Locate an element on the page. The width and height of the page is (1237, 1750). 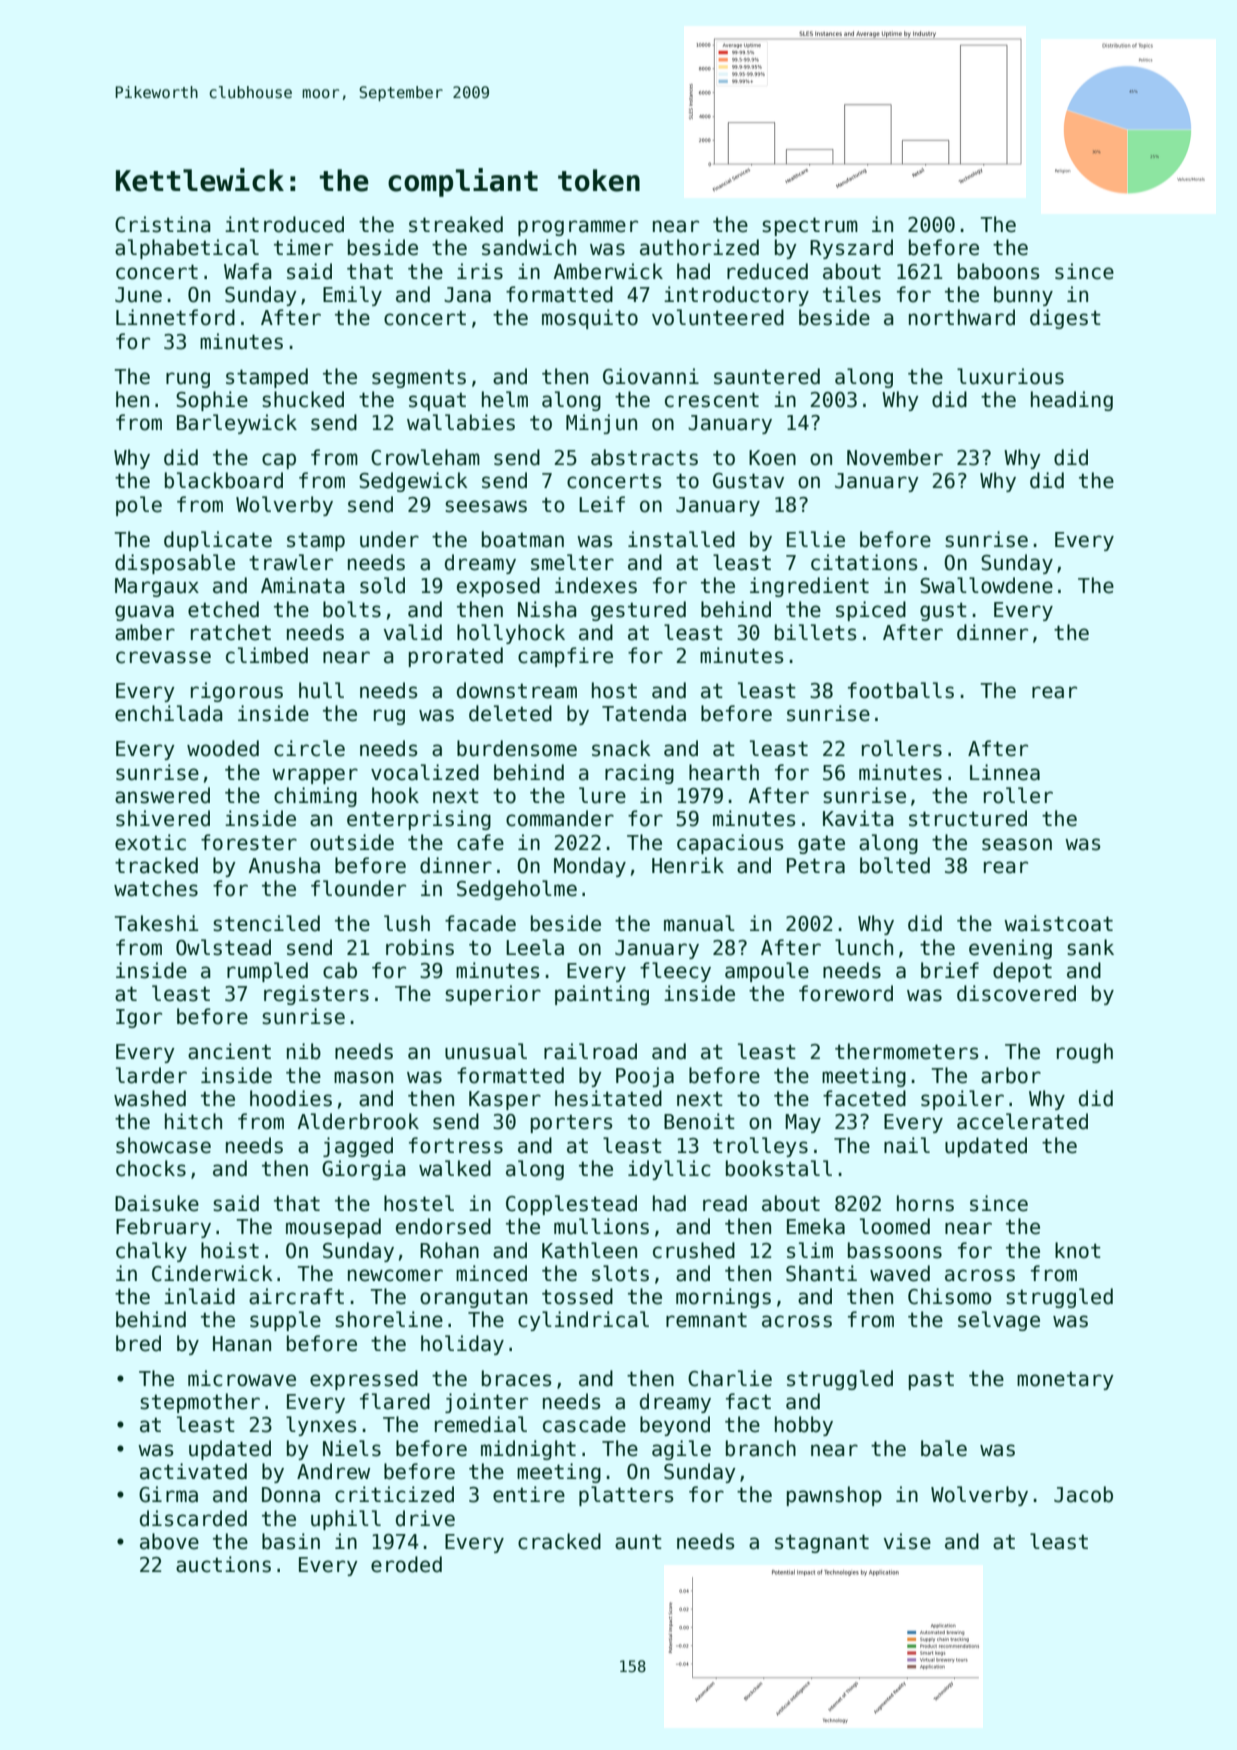
Crowleham is located at coordinates (425, 457).
